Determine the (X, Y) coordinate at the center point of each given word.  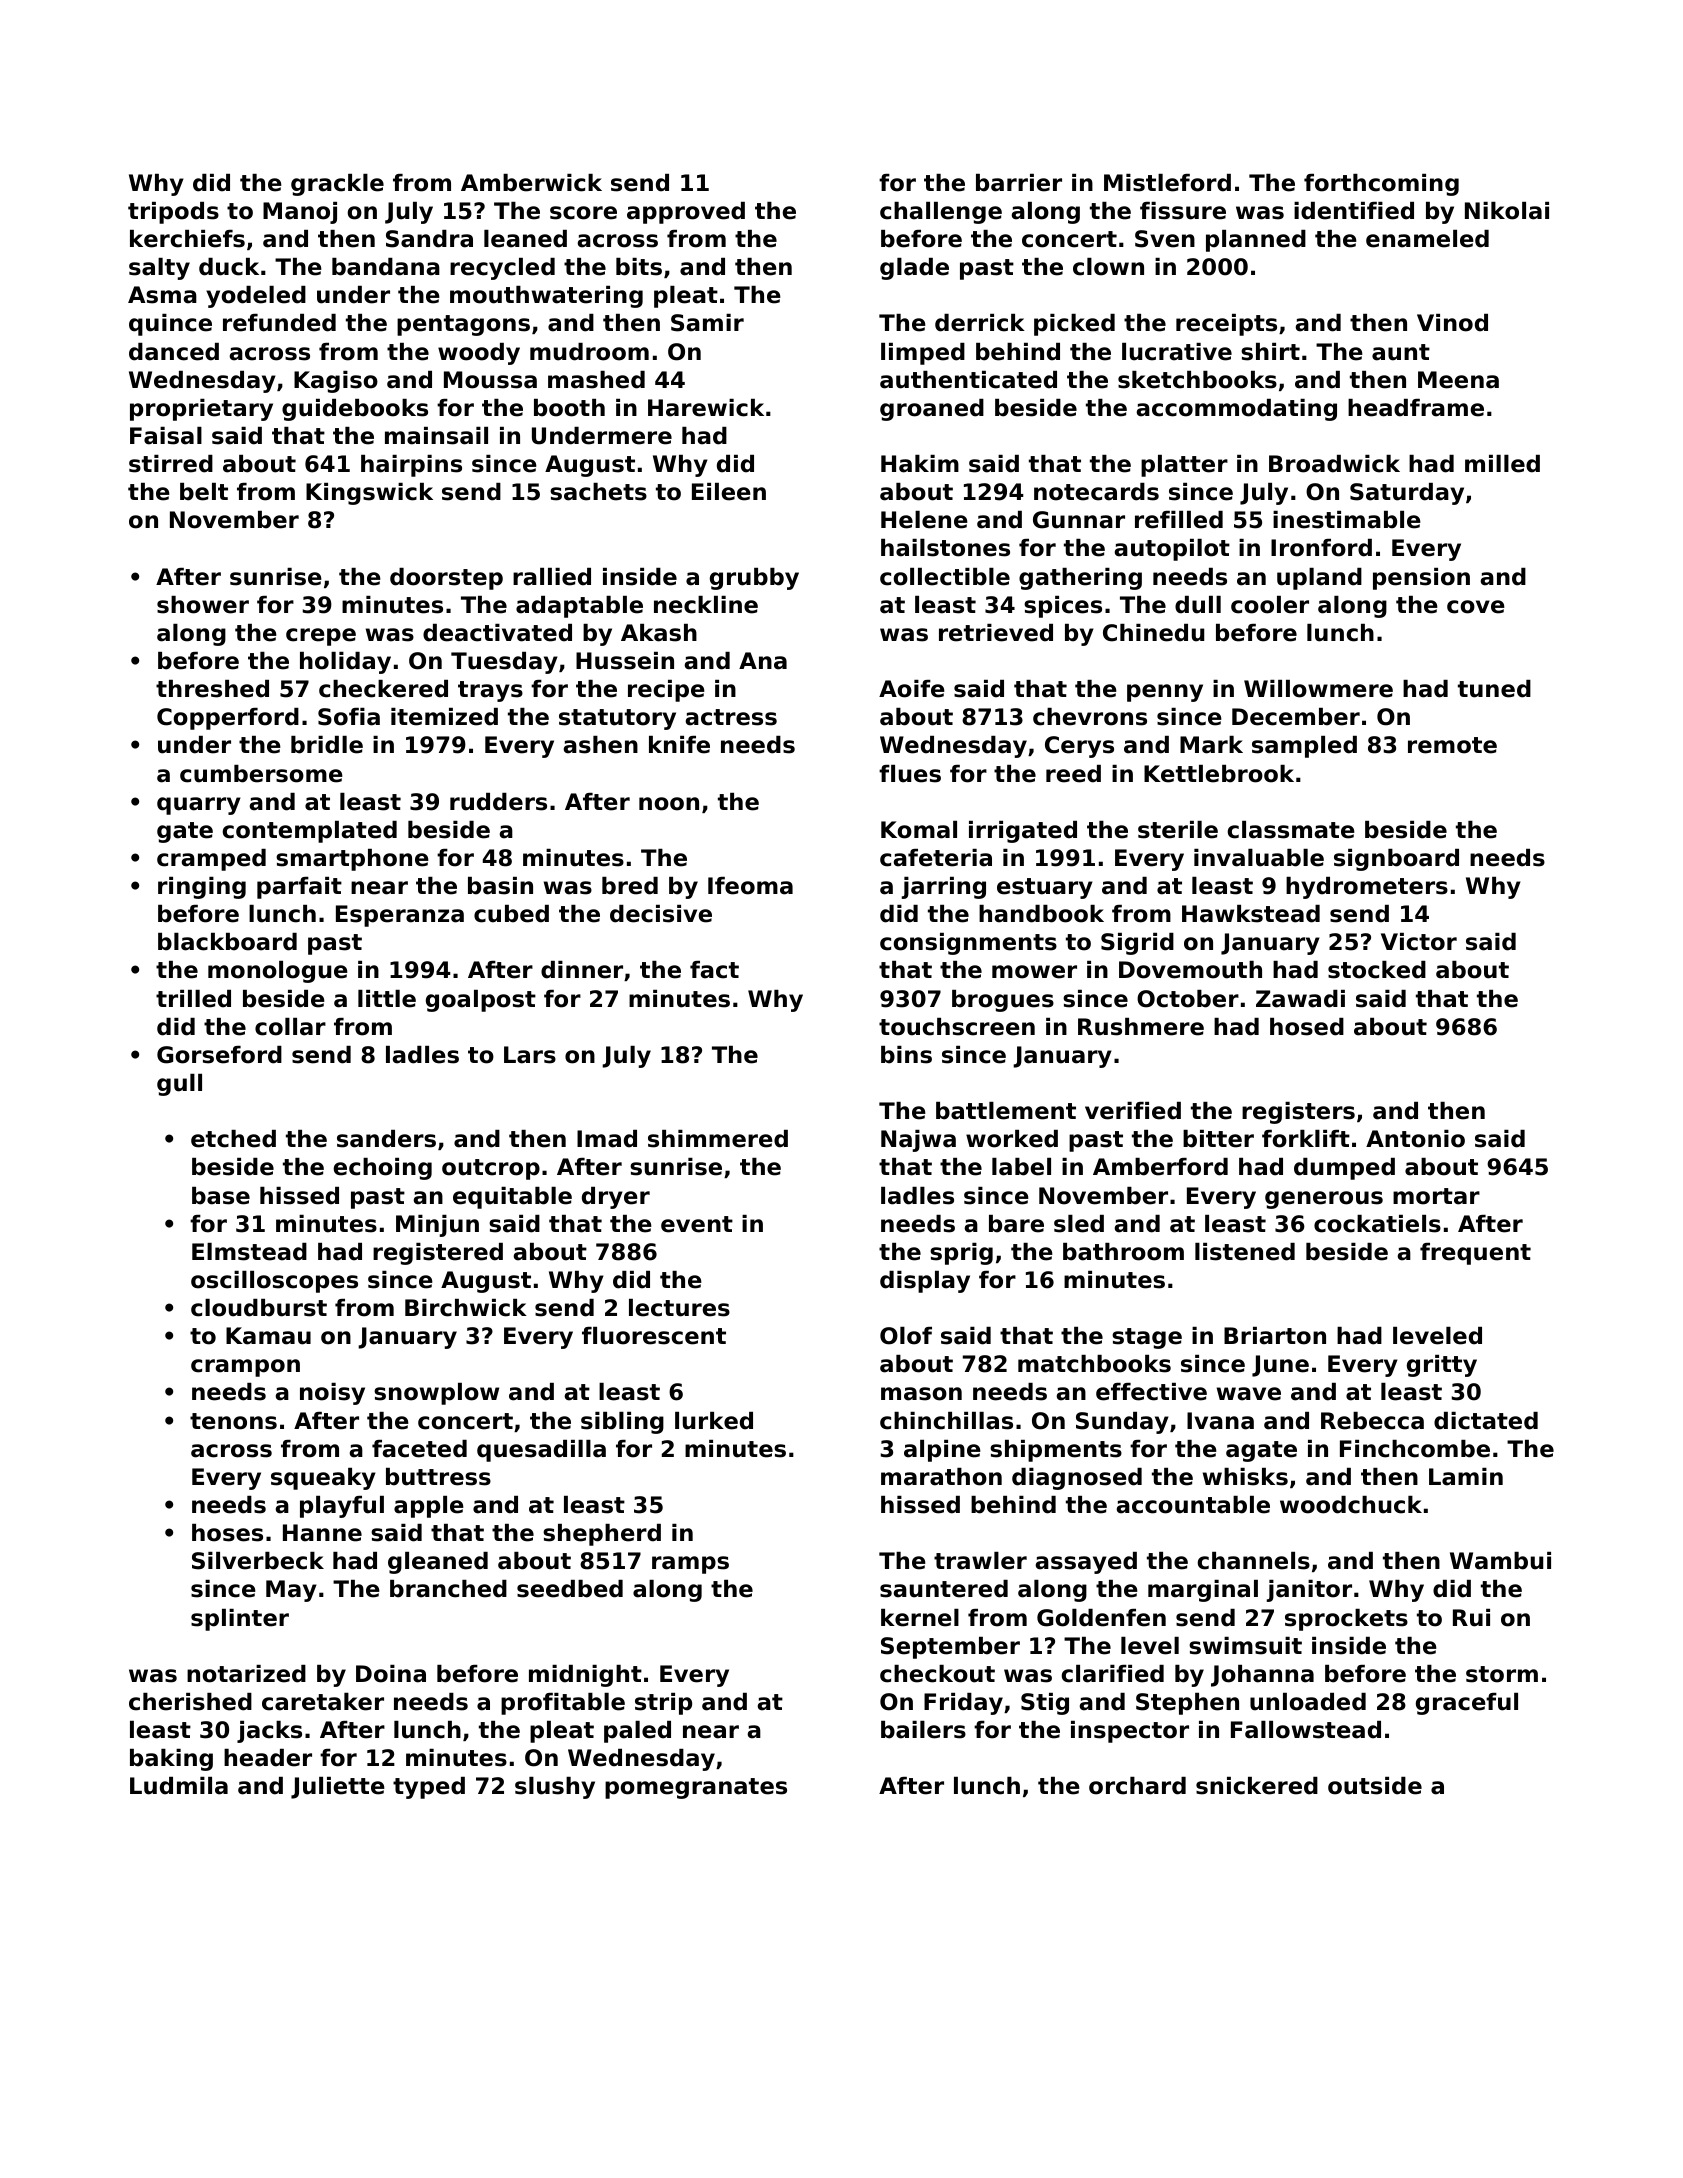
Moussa (490, 380)
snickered (1257, 1786)
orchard (1137, 1786)
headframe (1416, 408)
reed (1073, 774)
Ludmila (179, 1786)
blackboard (227, 942)
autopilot (1172, 550)
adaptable (579, 607)
